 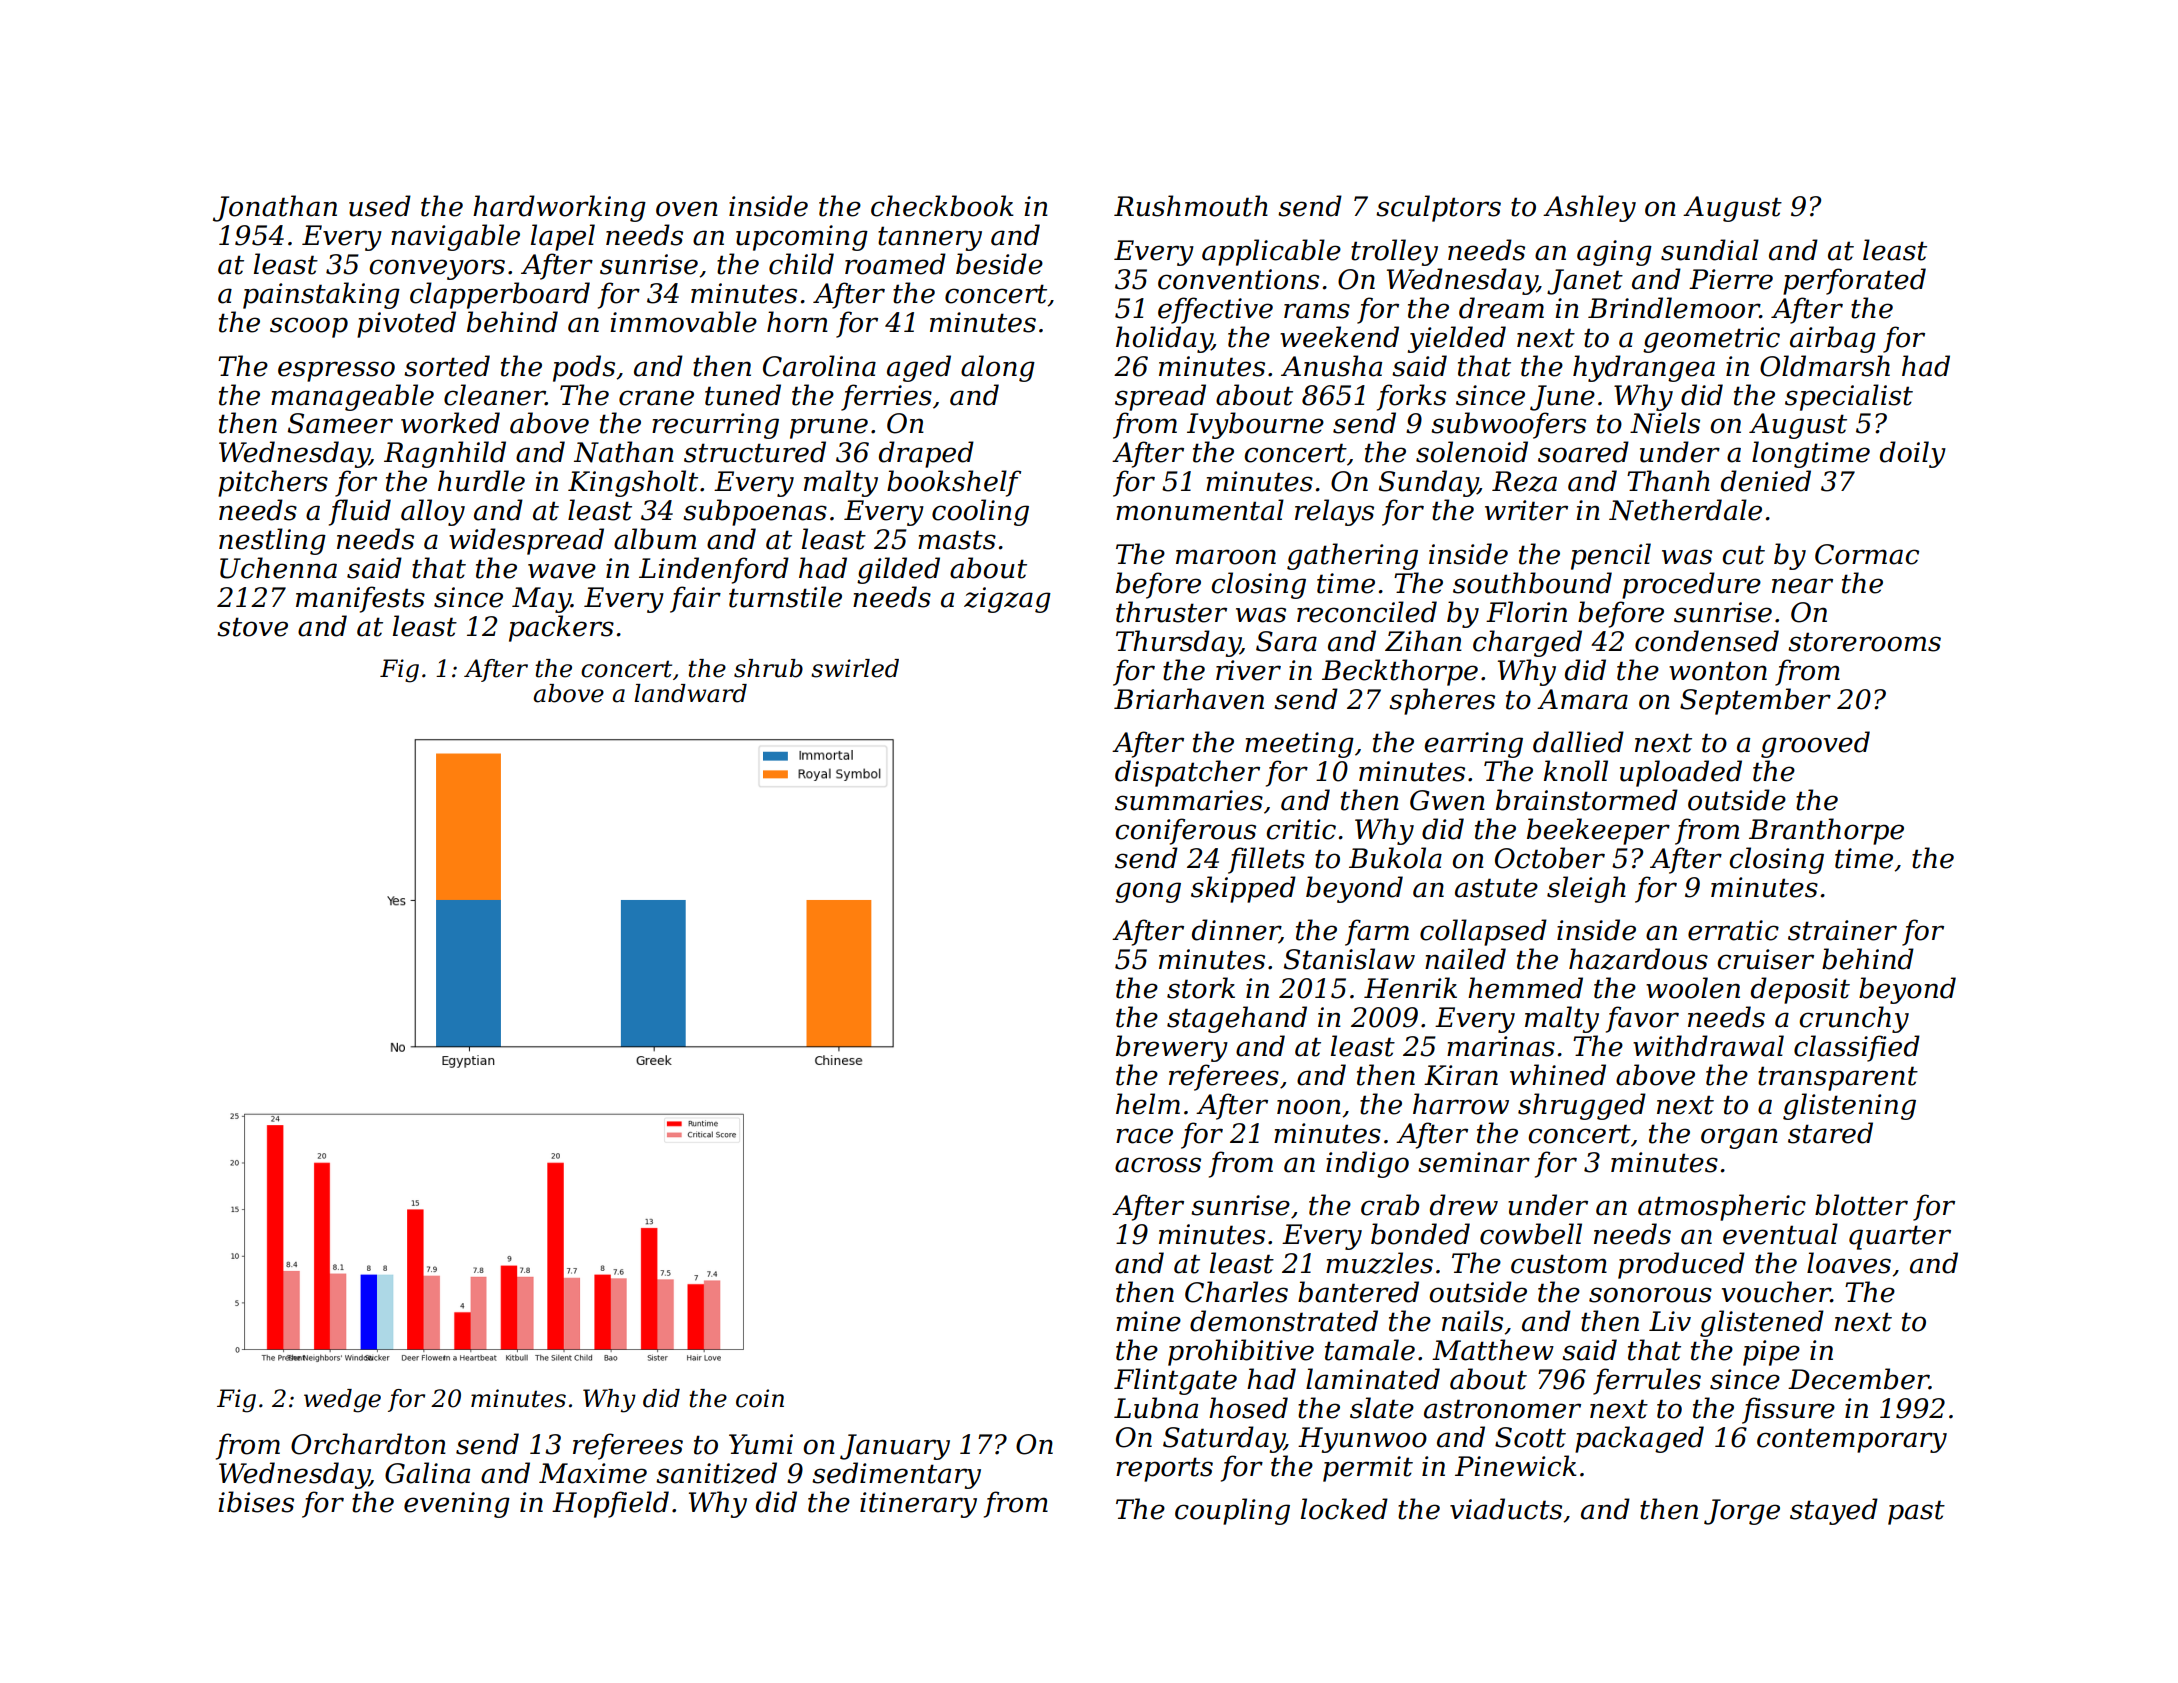 What do you see at coordinates (1349, 959) in the document?
I see `Stanislaw` at bounding box center [1349, 959].
